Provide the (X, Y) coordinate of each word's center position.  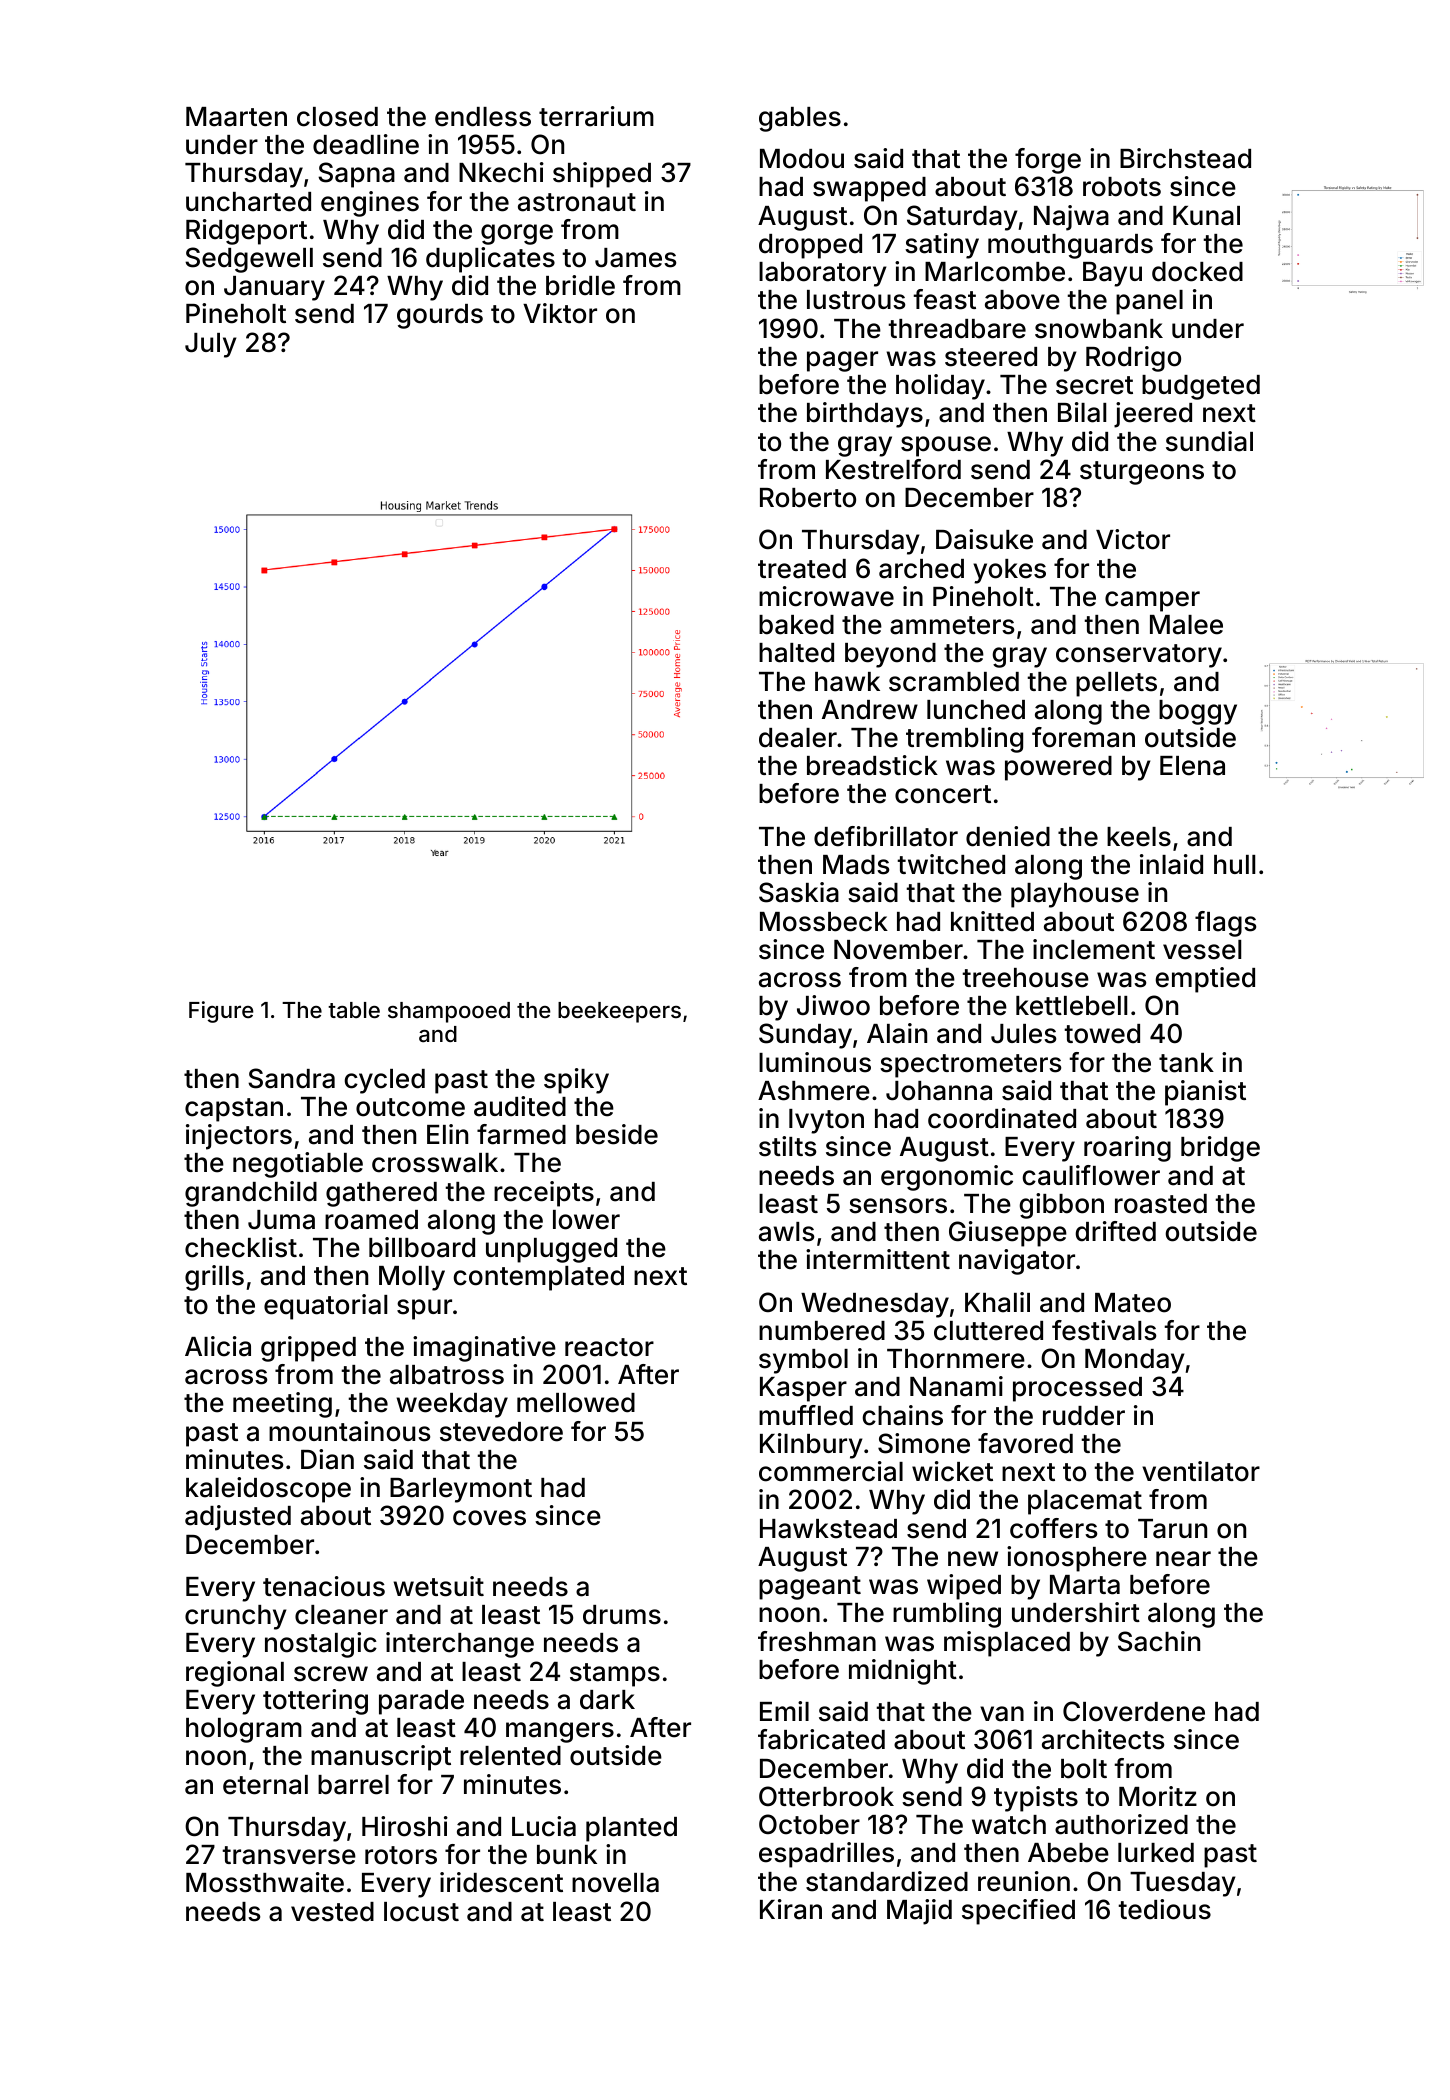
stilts (787, 1146)
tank (1186, 1063)
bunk (567, 1855)
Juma (281, 1220)
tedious (1164, 1909)
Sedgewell (249, 260)
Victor (1133, 539)
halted (796, 653)
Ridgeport (246, 232)
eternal (265, 1785)
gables (800, 119)
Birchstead (1185, 158)
